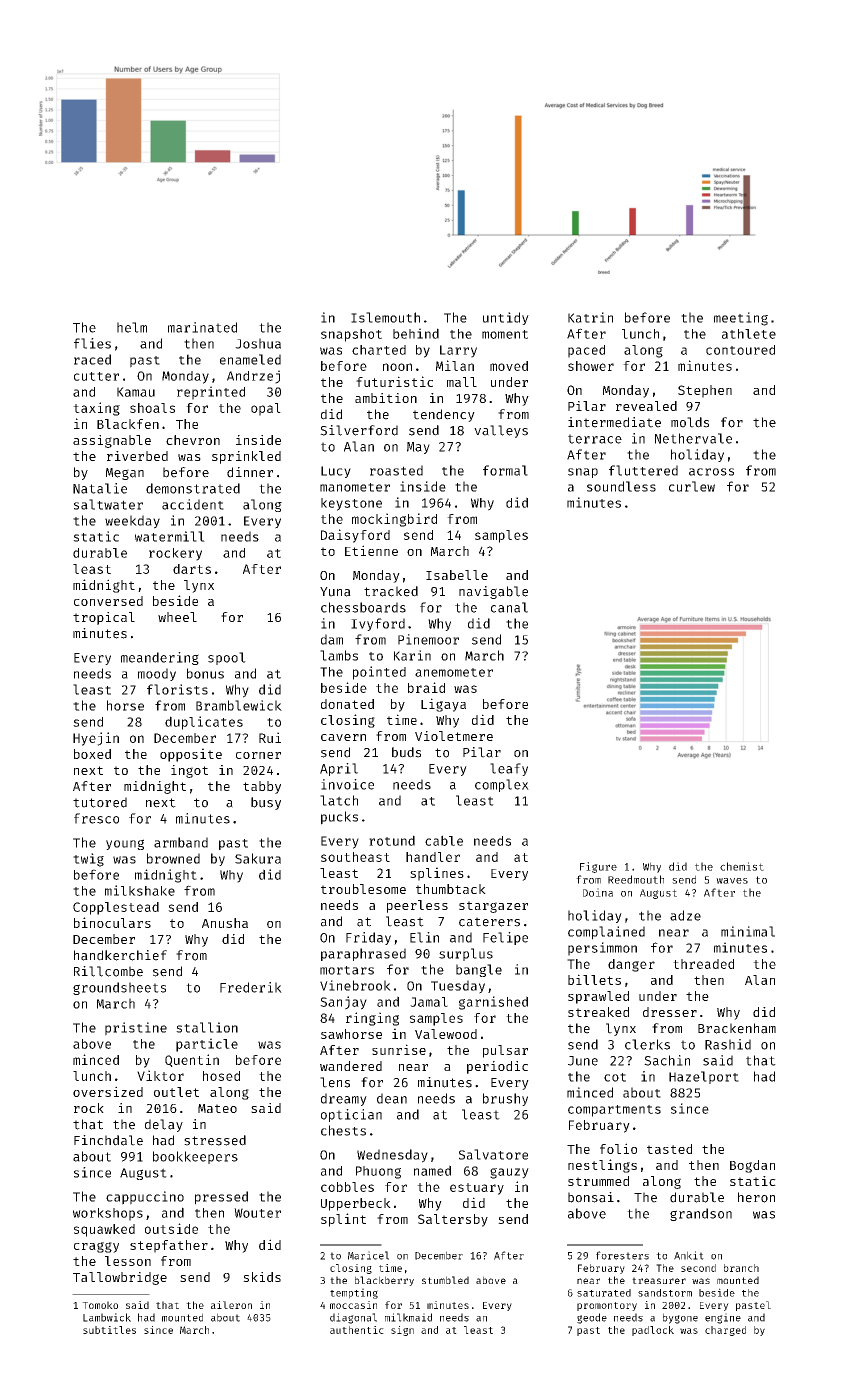 The image size is (849, 1400). Describe the element at coordinates (703, 964) in the page. I see `threaded` at that location.
